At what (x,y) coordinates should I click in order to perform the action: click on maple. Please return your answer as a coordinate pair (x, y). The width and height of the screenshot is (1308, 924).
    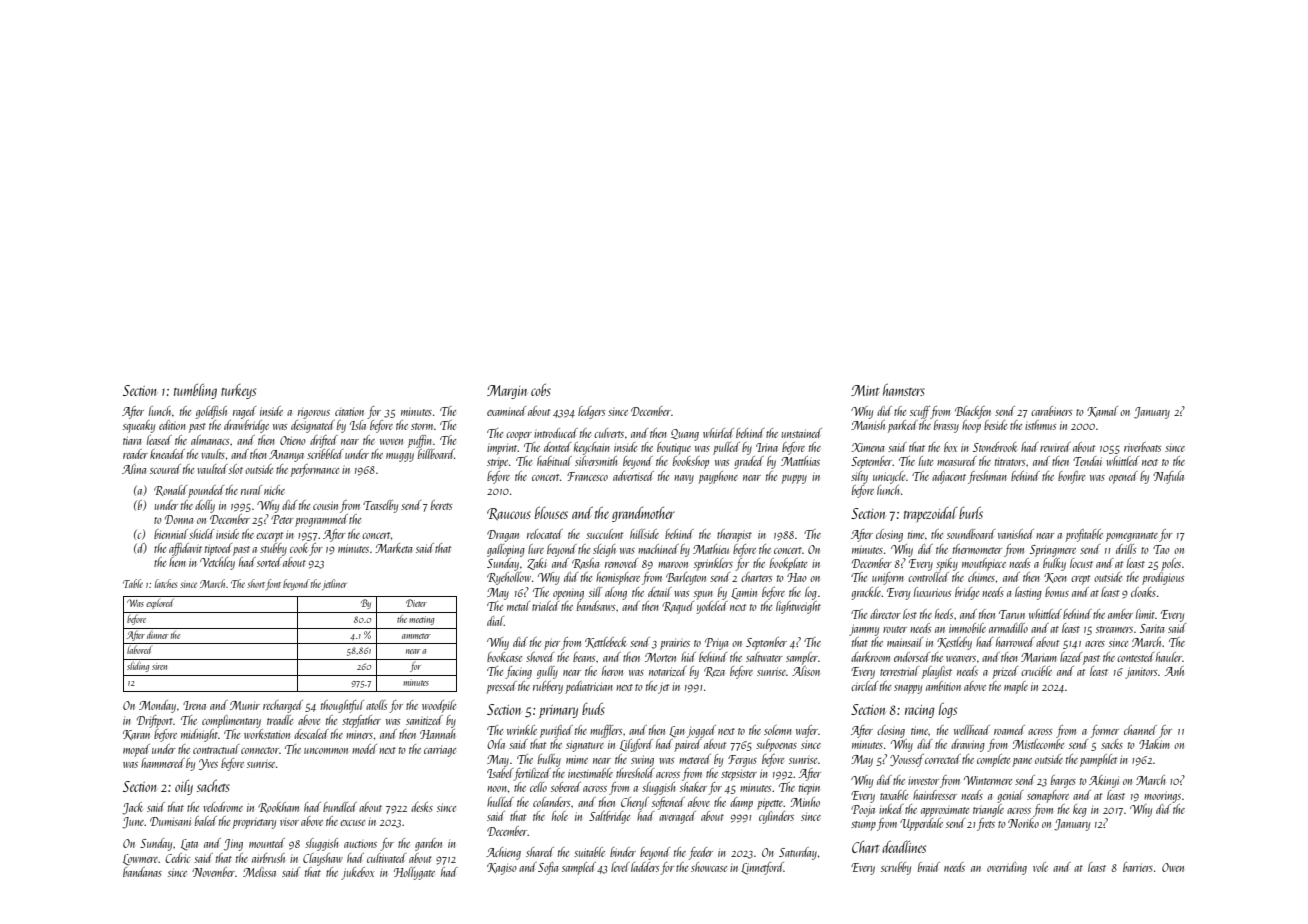
    Looking at the image, I should click on (1016, 687).
